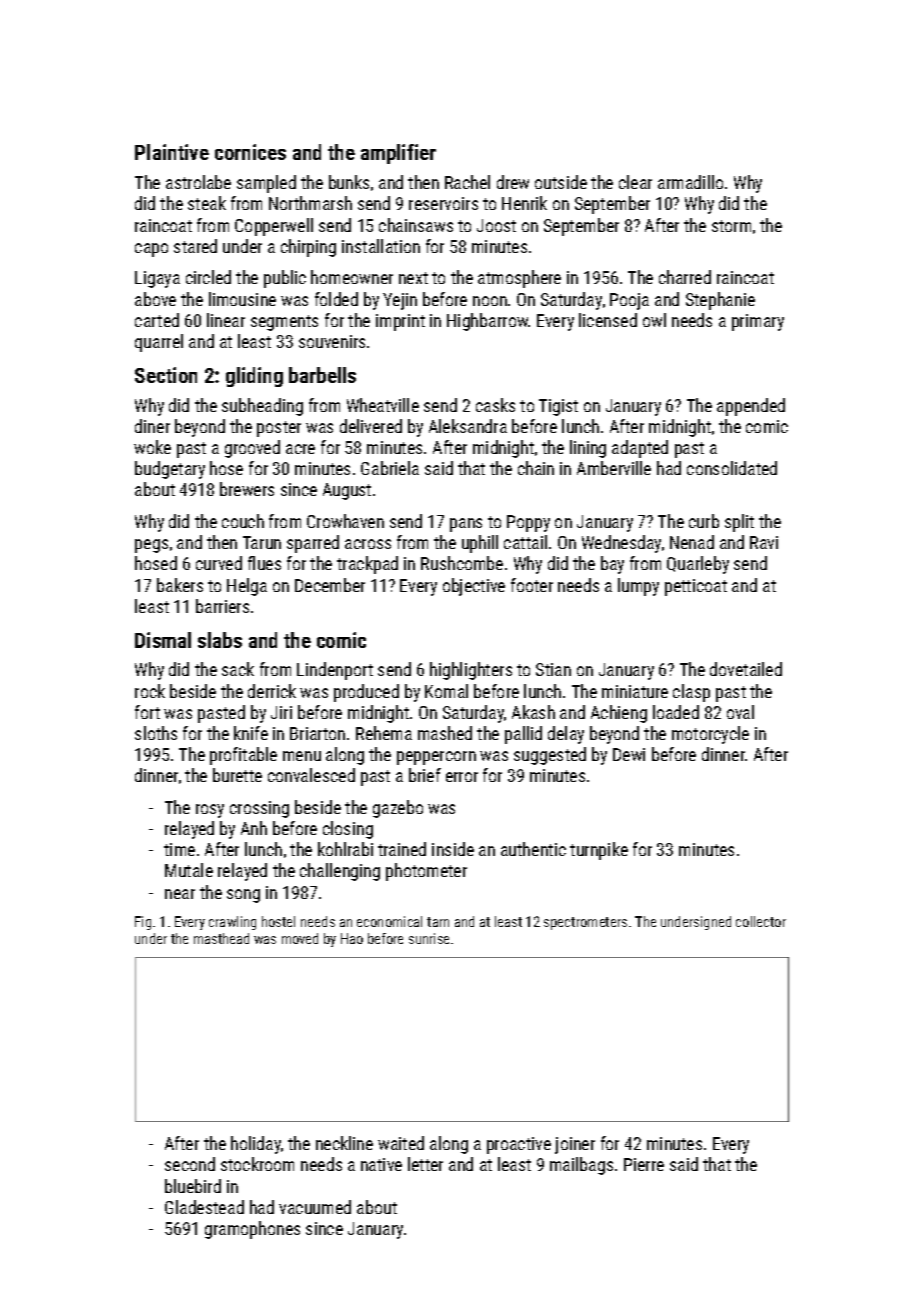  I want to click on homeowner, so click(352, 277).
